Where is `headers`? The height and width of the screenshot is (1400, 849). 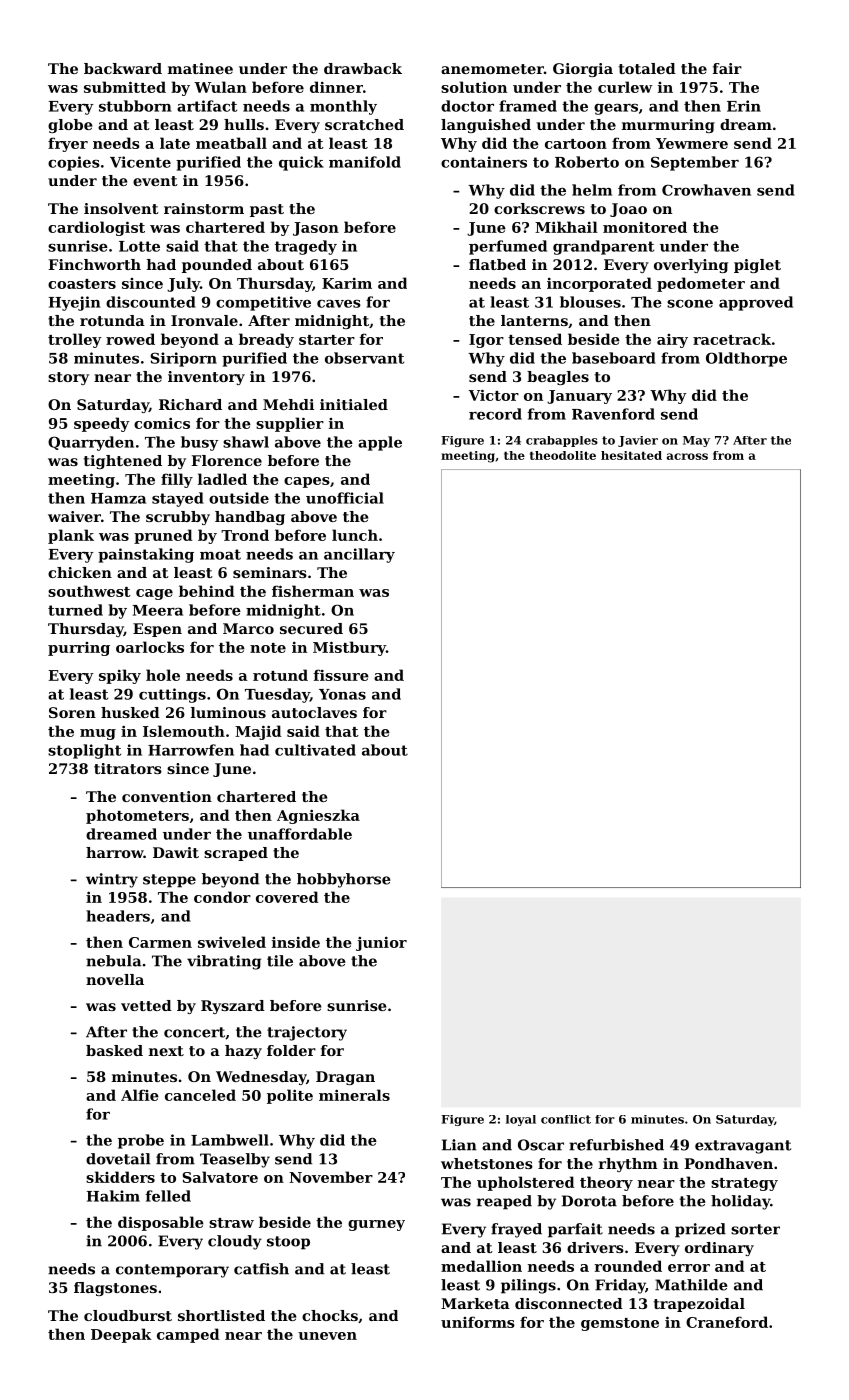 headers is located at coordinates (118, 916).
